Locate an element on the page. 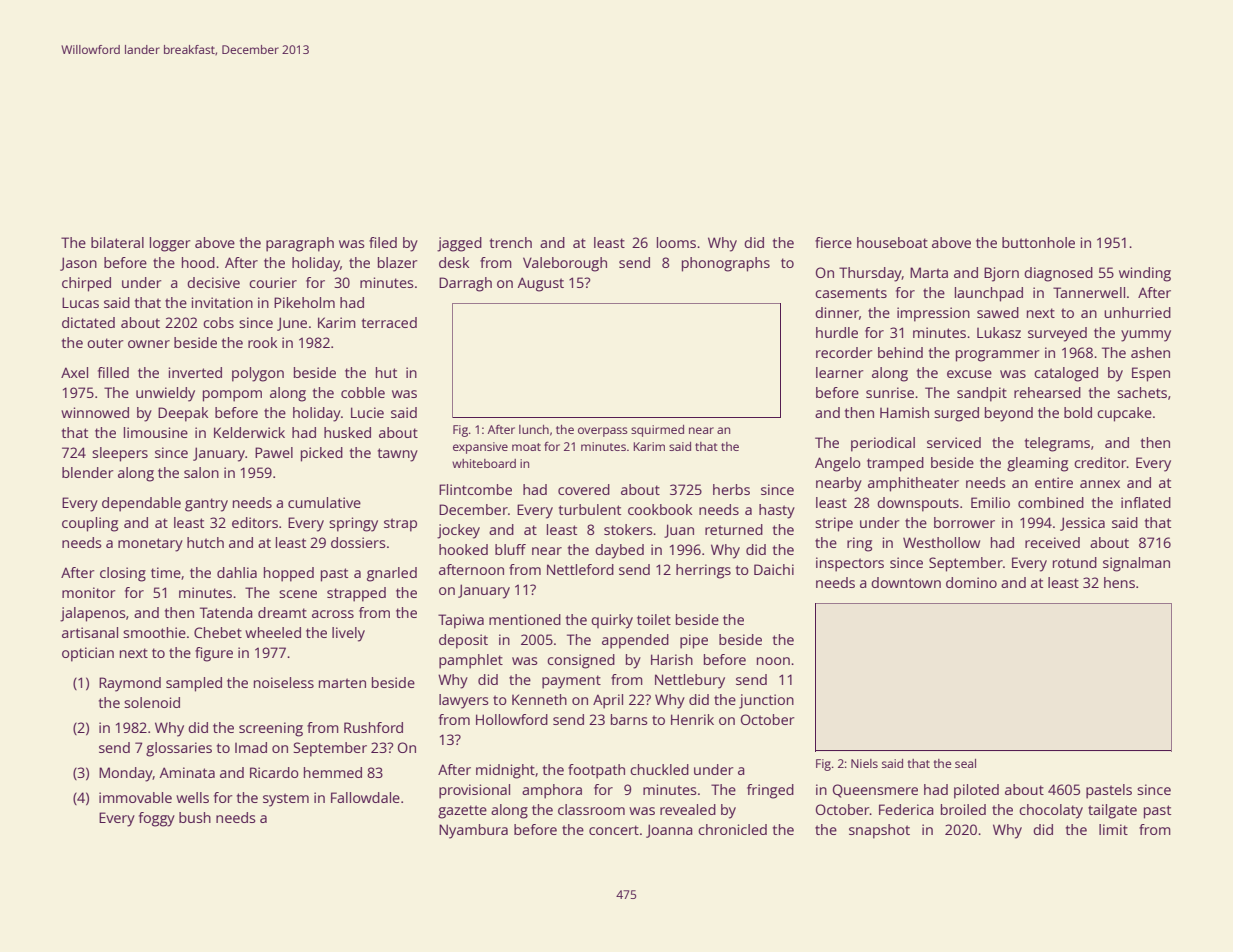  hens is located at coordinates (1119, 582).
